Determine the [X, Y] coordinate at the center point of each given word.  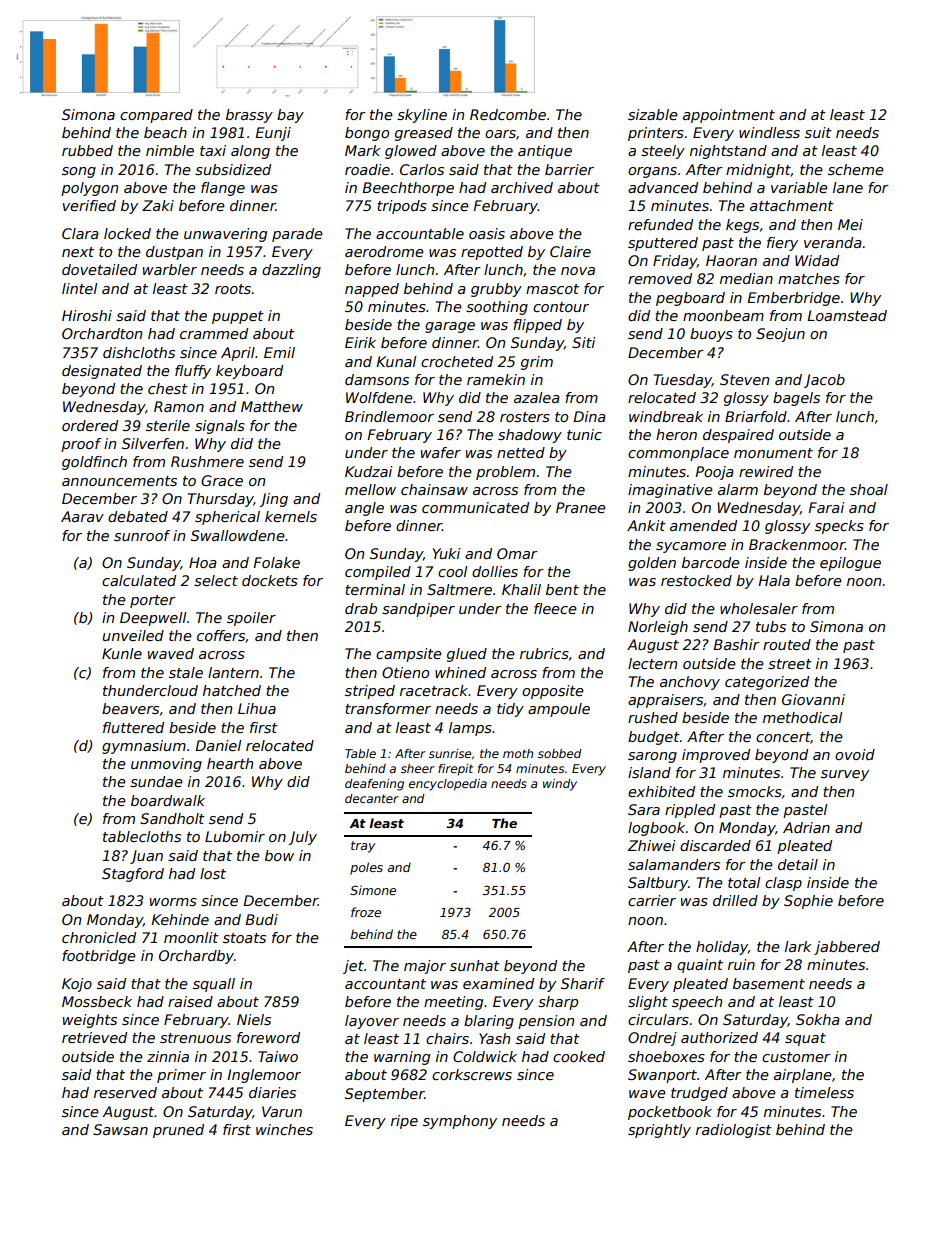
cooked [579, 1056]
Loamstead [847, 315]
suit [818, 132]
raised [190, 1001]
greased [424, 134]
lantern [233, 672]
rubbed [87, 150]
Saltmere [459, 589]
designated [102, 372]
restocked [696, 580]
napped [372, 290]
